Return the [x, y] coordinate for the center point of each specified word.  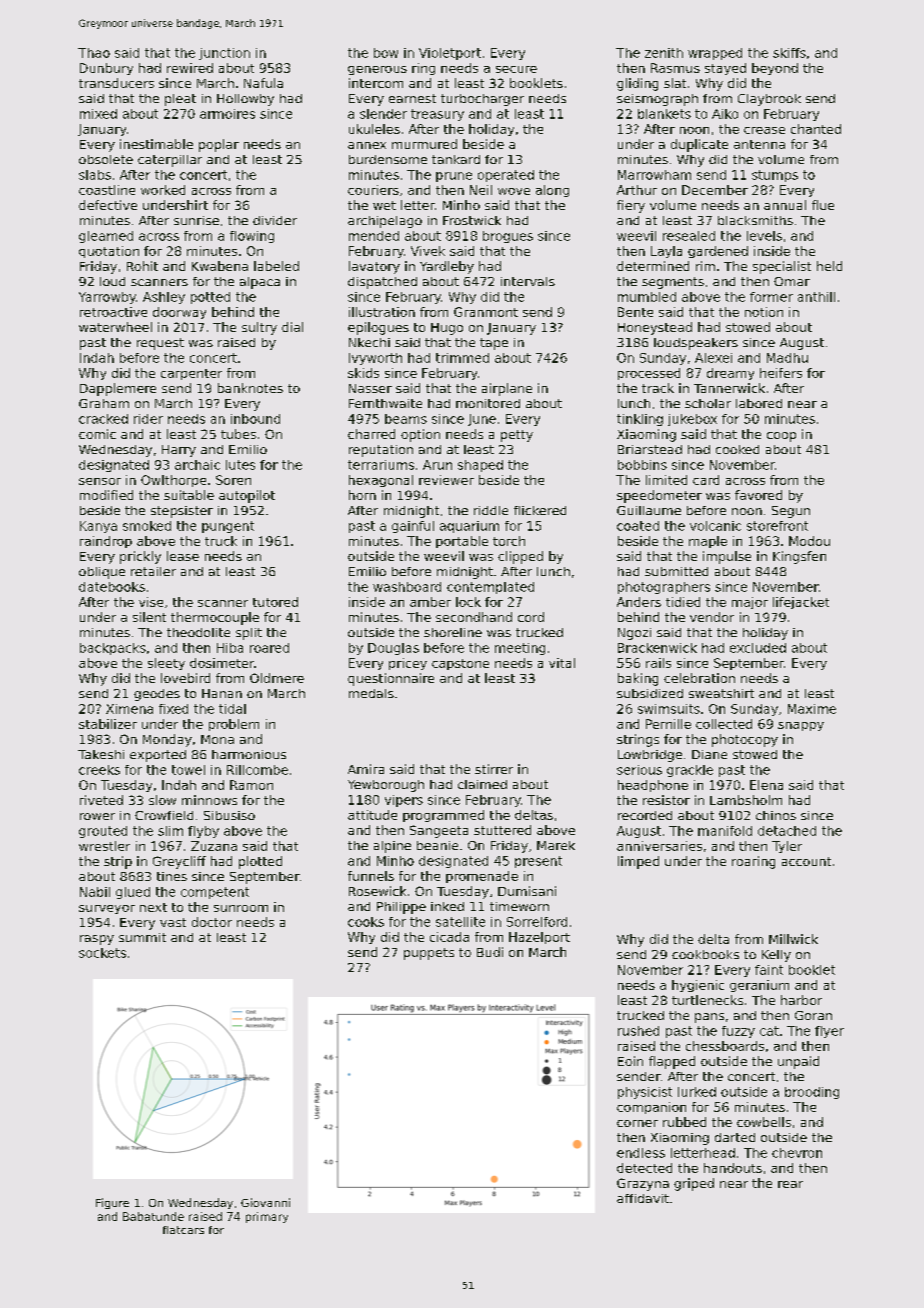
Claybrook [769, 100]
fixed [173, 709]
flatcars [183, 1230]
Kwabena [220, 266]
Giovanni [265, 1202]
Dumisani [527, 891]
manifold [725, 831]
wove [514, 191]
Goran [813, 1015]
